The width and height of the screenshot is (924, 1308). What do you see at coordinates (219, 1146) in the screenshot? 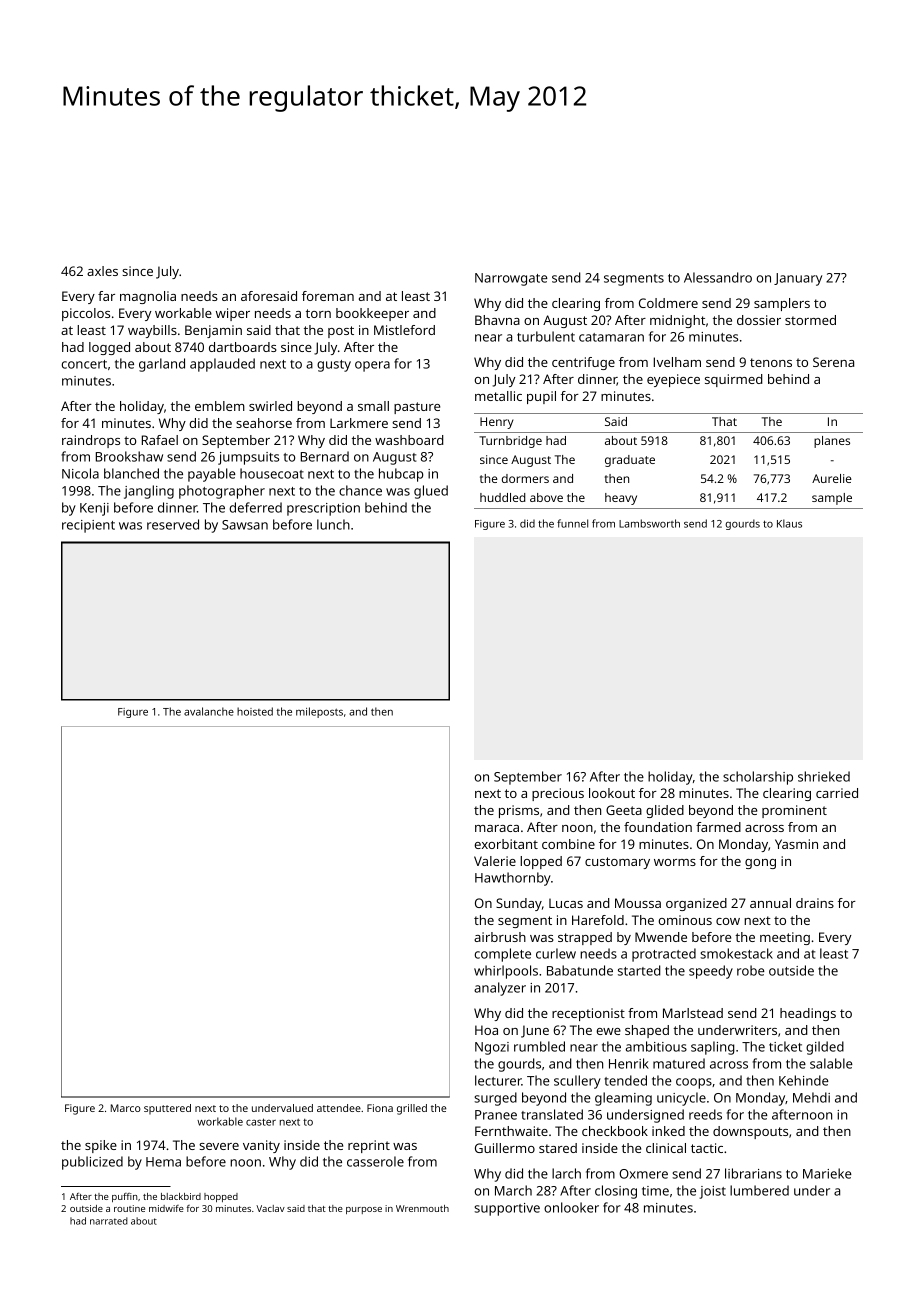
I see `severe` at bounding box center [219, 1146].
